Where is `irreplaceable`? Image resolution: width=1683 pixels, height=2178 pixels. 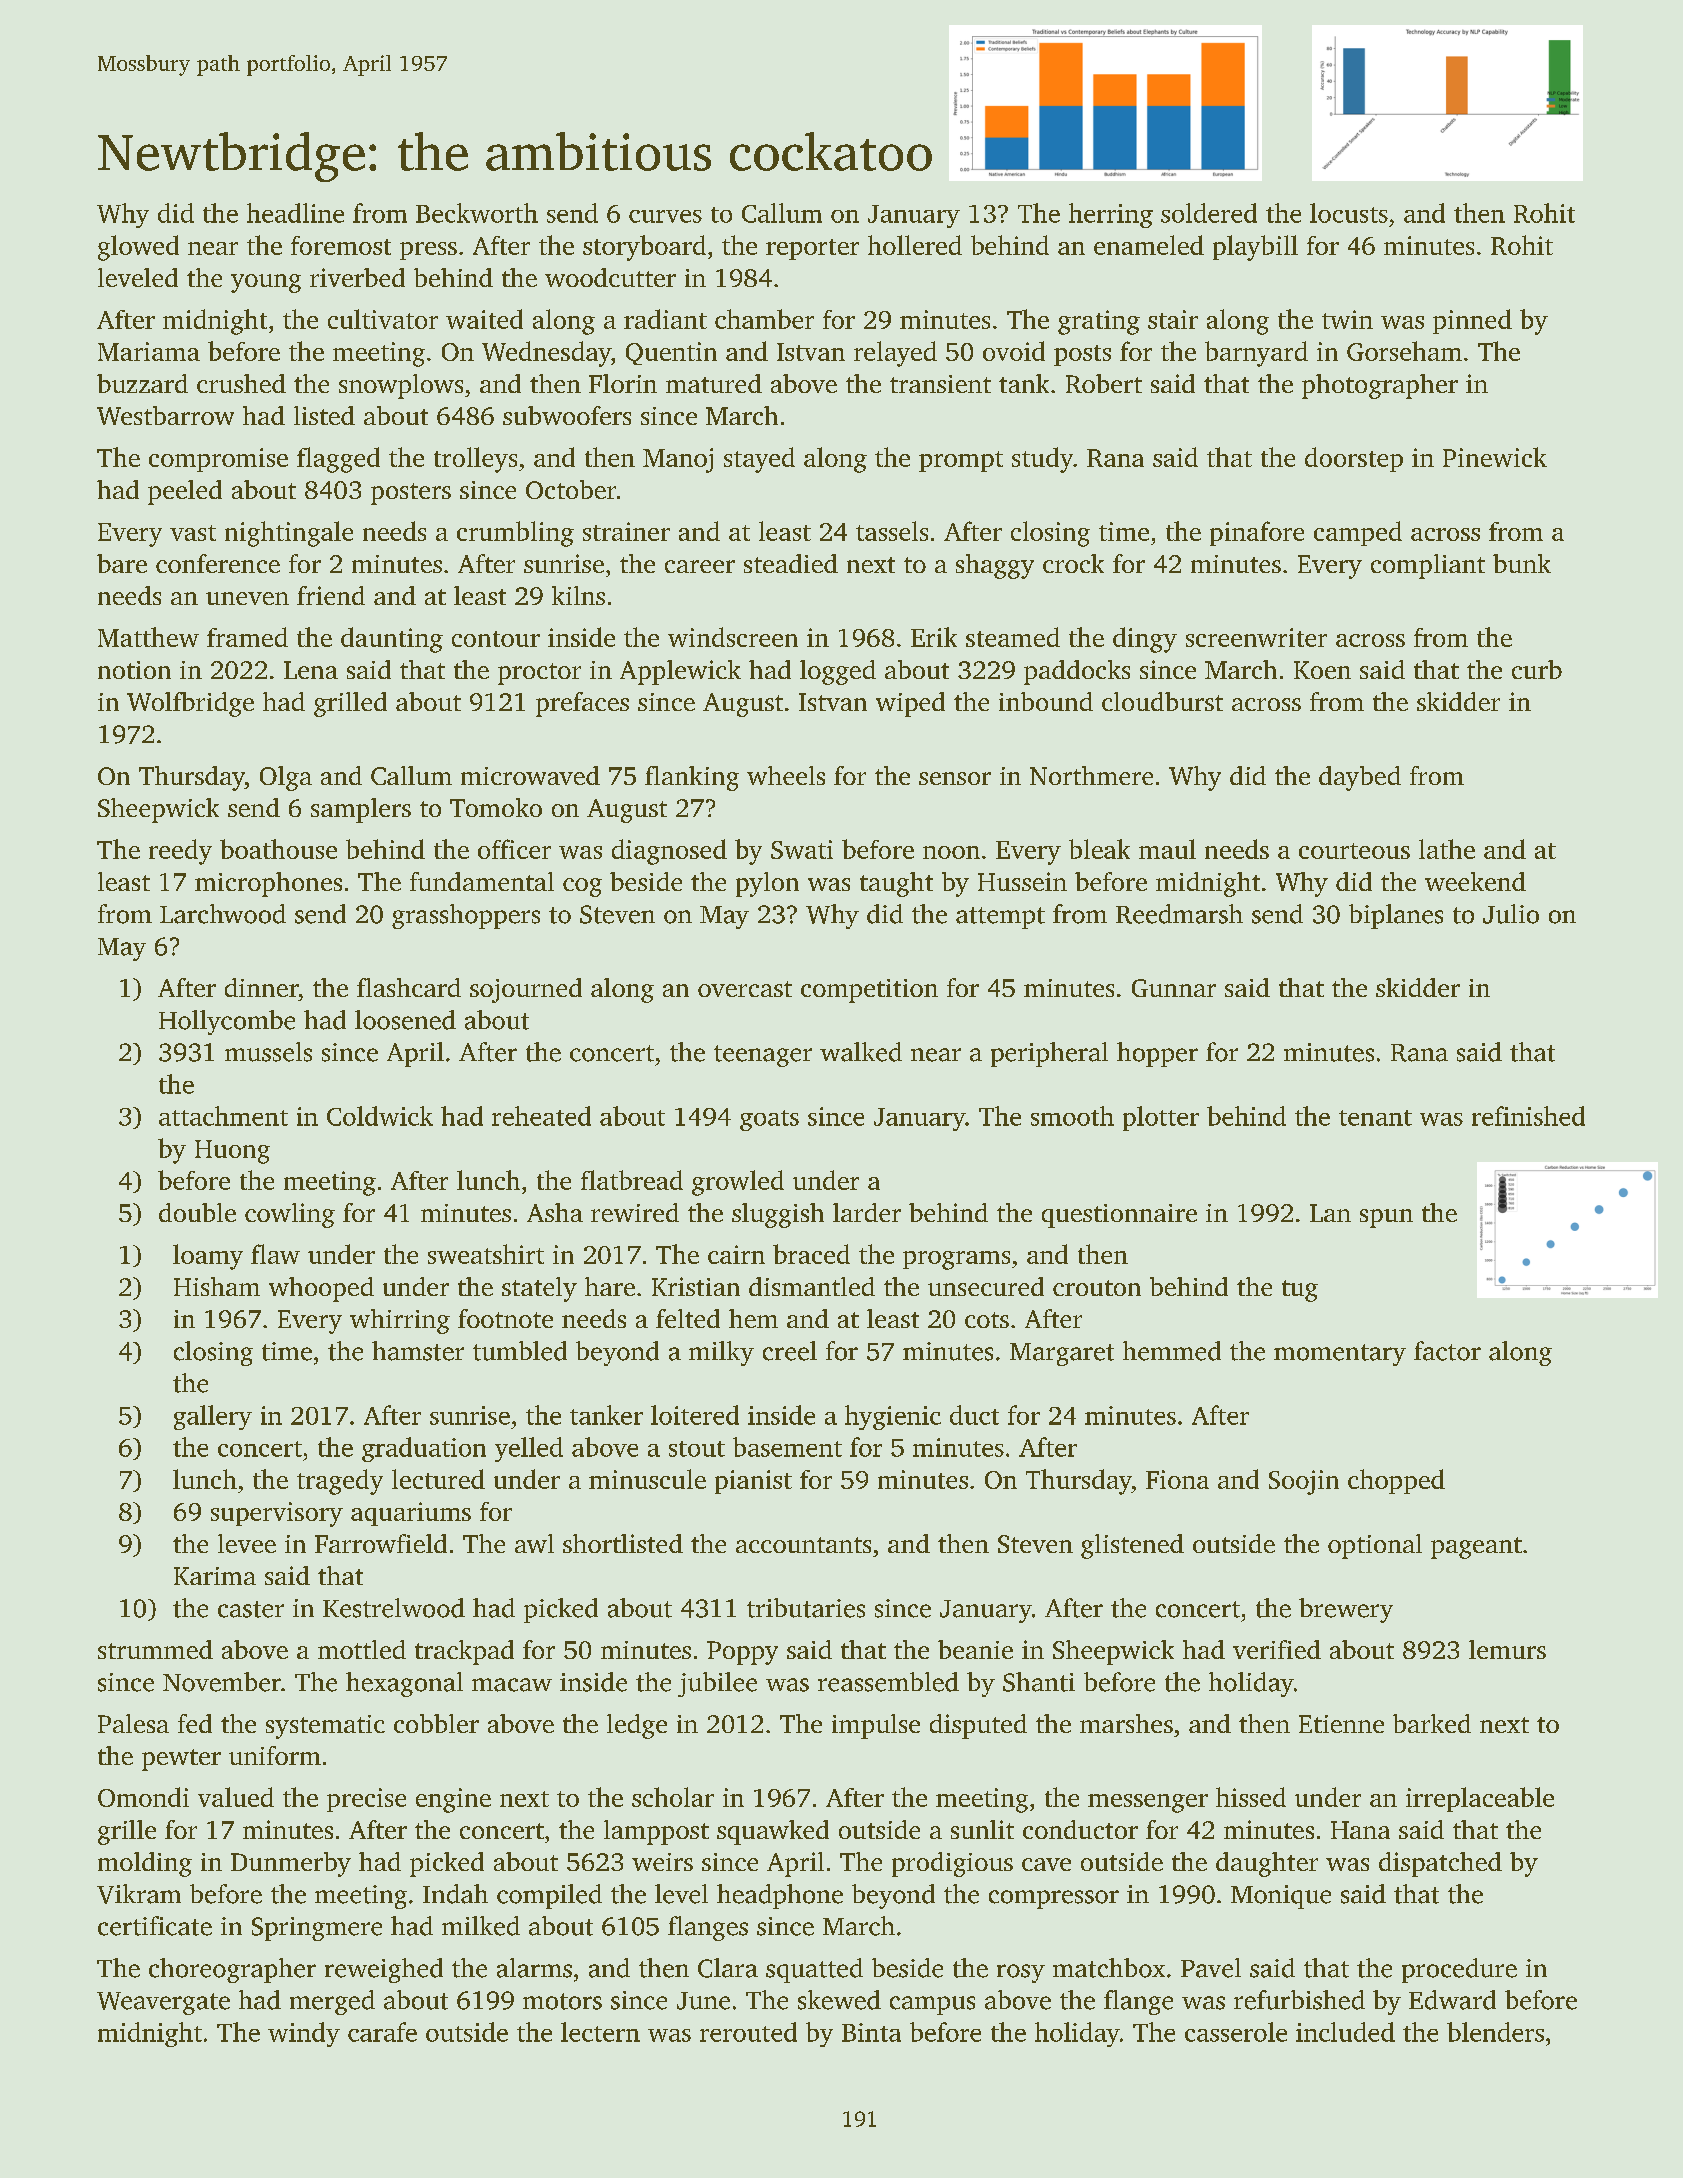 irreplaceable is located at coordinates (1480, 1799).
